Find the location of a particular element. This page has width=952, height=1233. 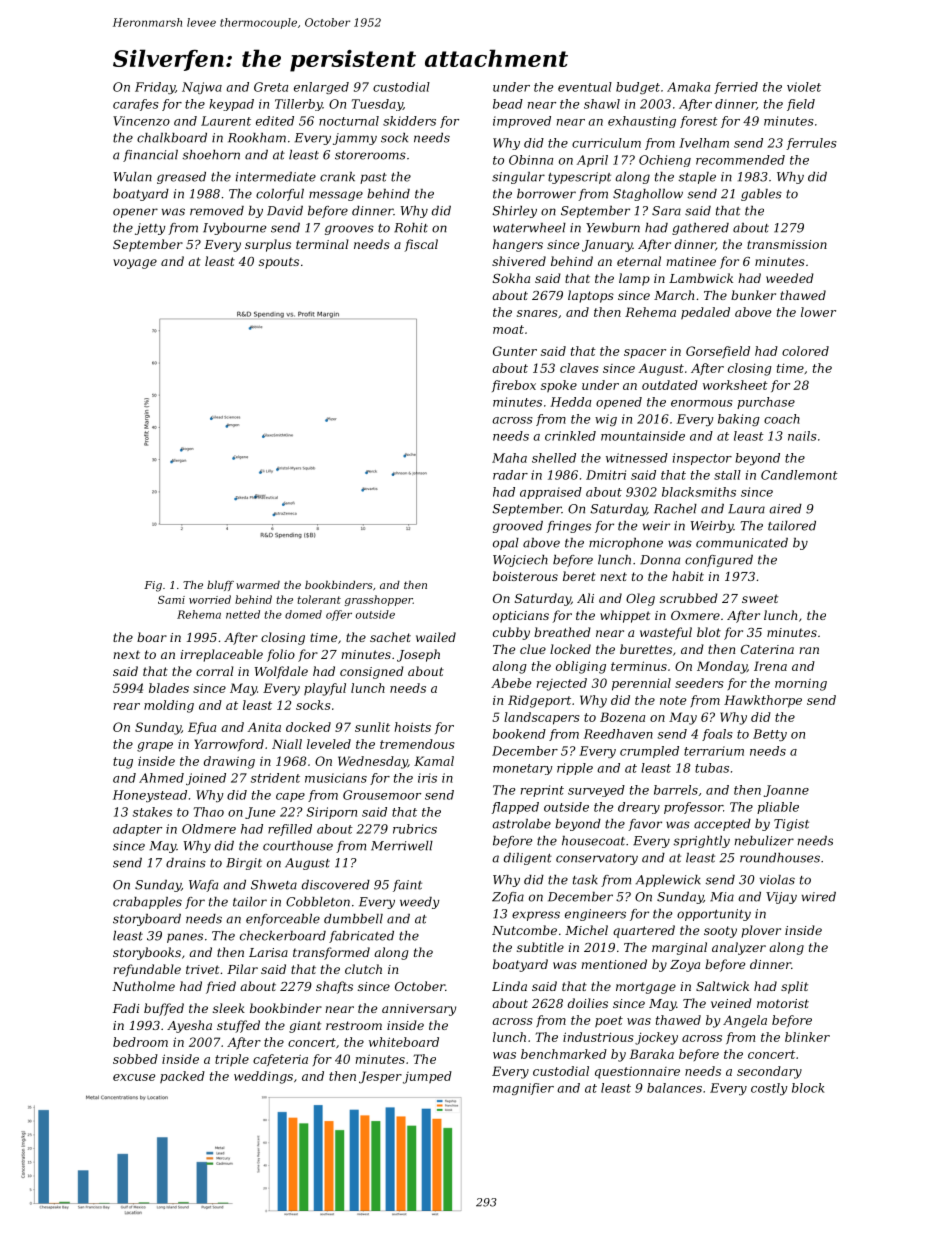

panes is located at coordinates (185, 938).
